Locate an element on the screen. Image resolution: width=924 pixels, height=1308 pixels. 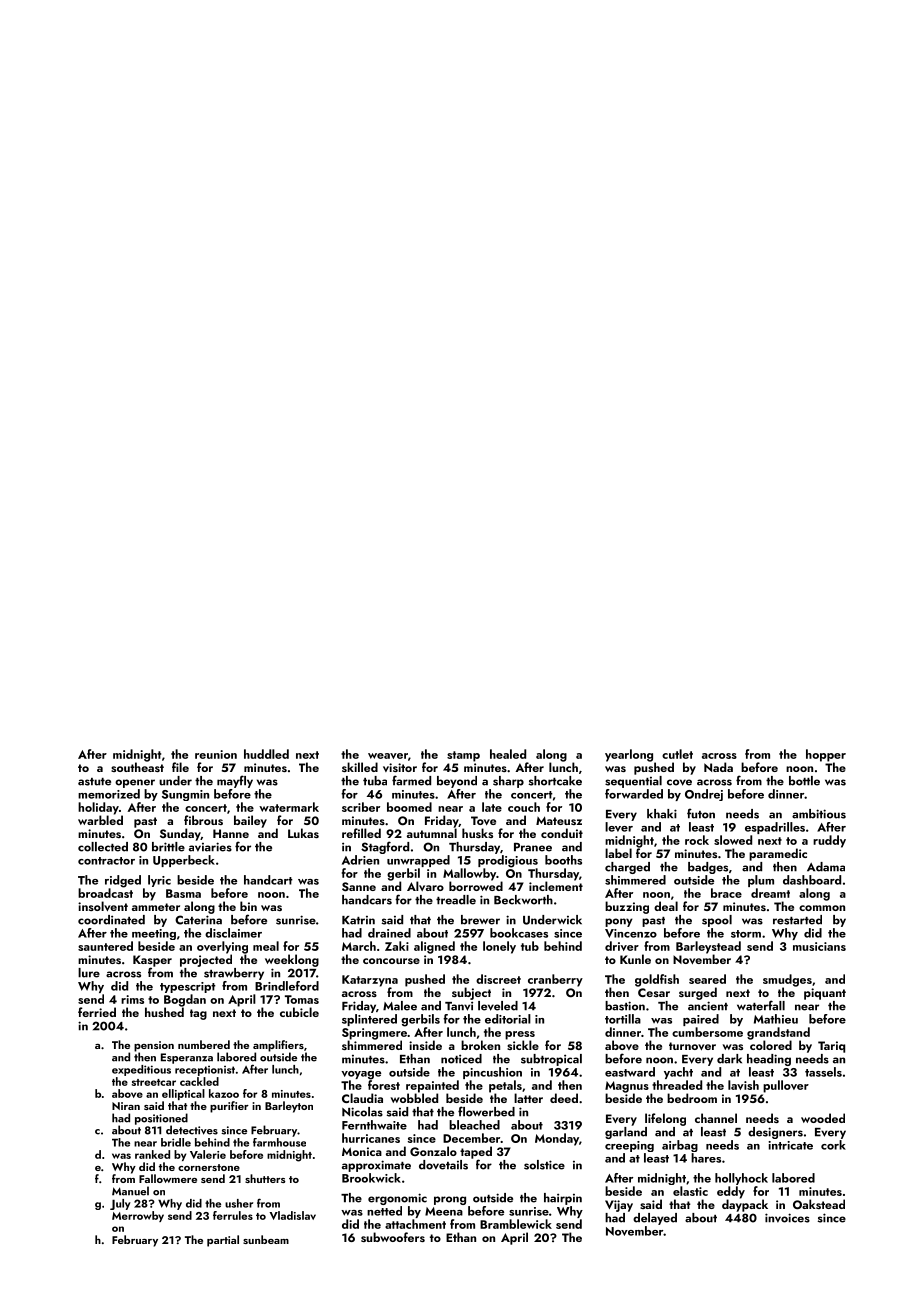
delayed is located at coordinates (655, 1219).
